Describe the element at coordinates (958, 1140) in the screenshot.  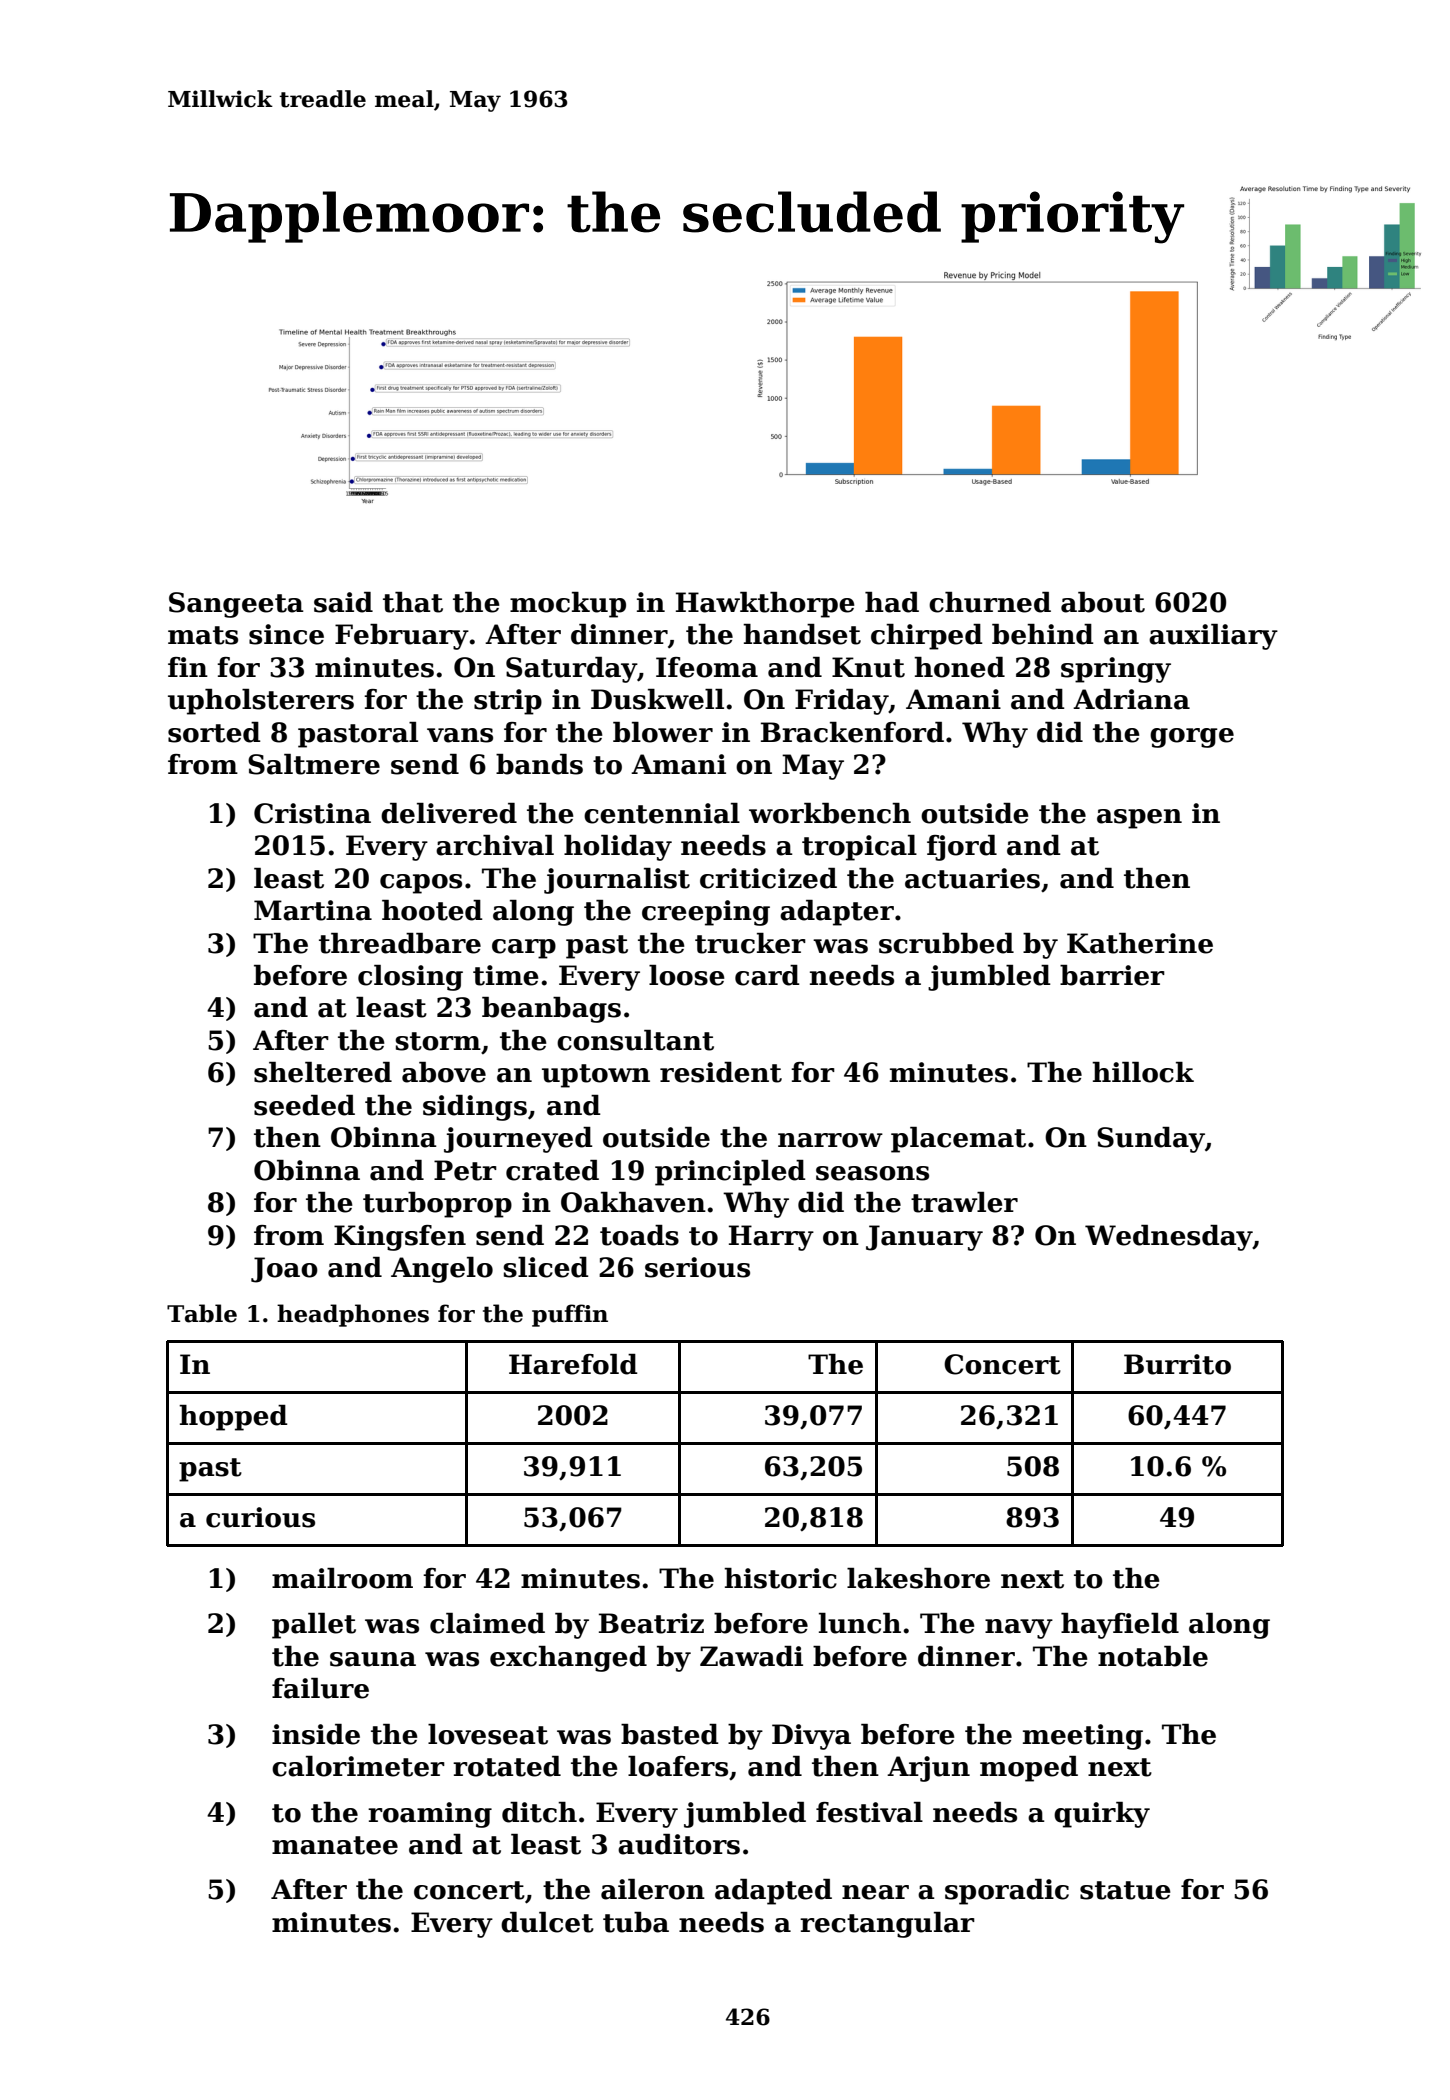
I see `placemat` at that location.
